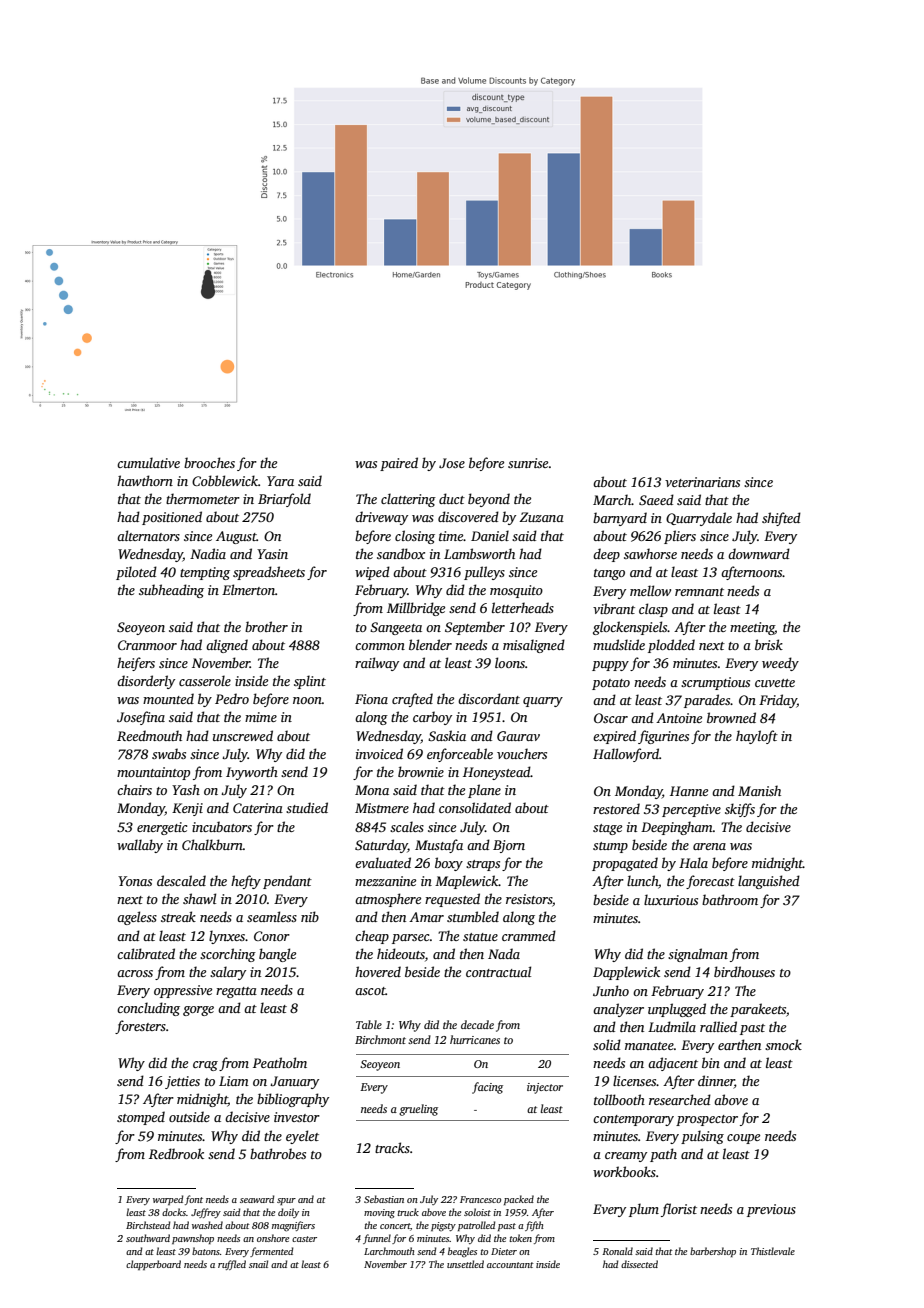  What do you see at coordinates (399, 464) in the screenshot?
I see `paired` at bounding box center [399, 464].
